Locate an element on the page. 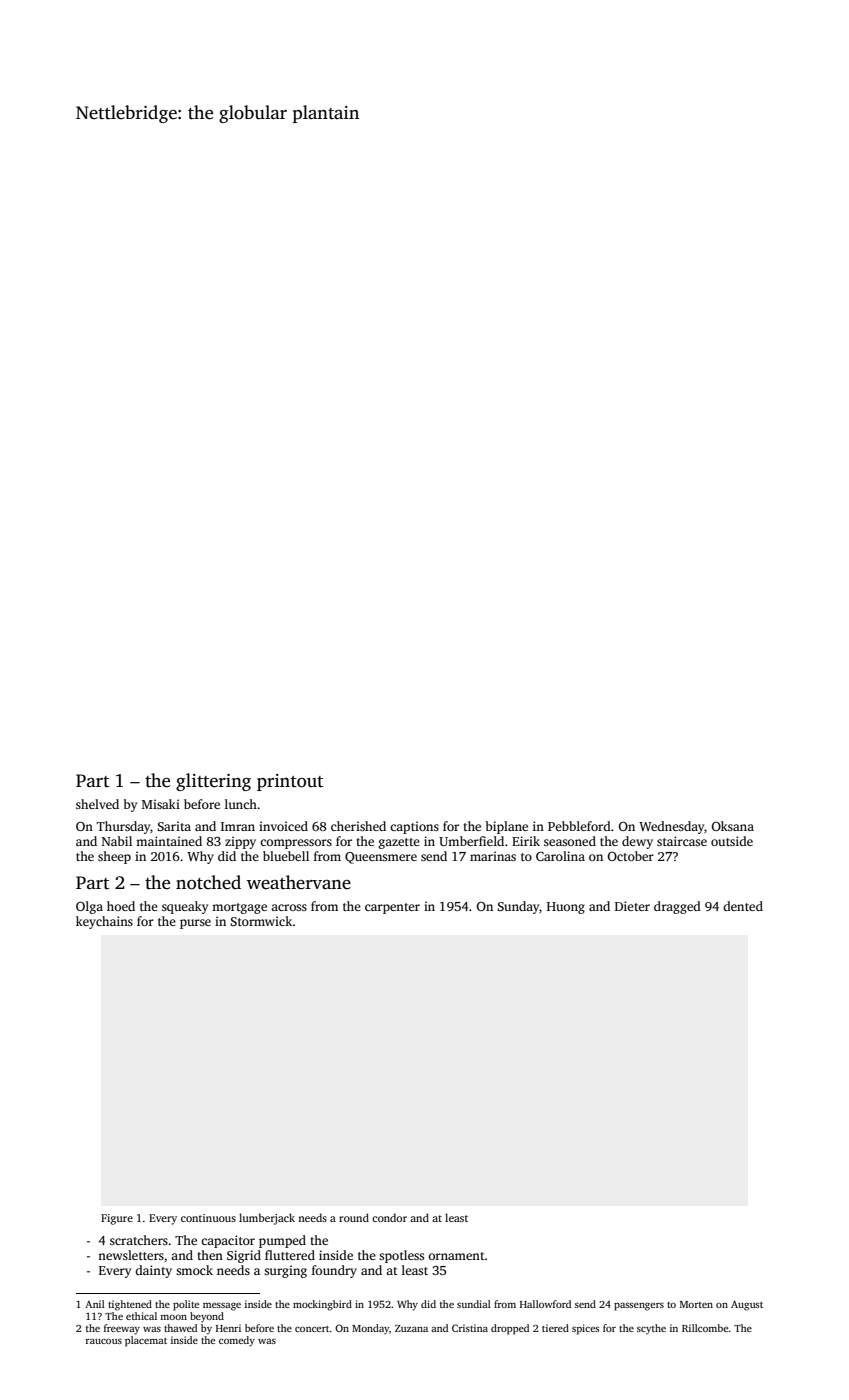  ethical is located at coordinates (141, 1316).
